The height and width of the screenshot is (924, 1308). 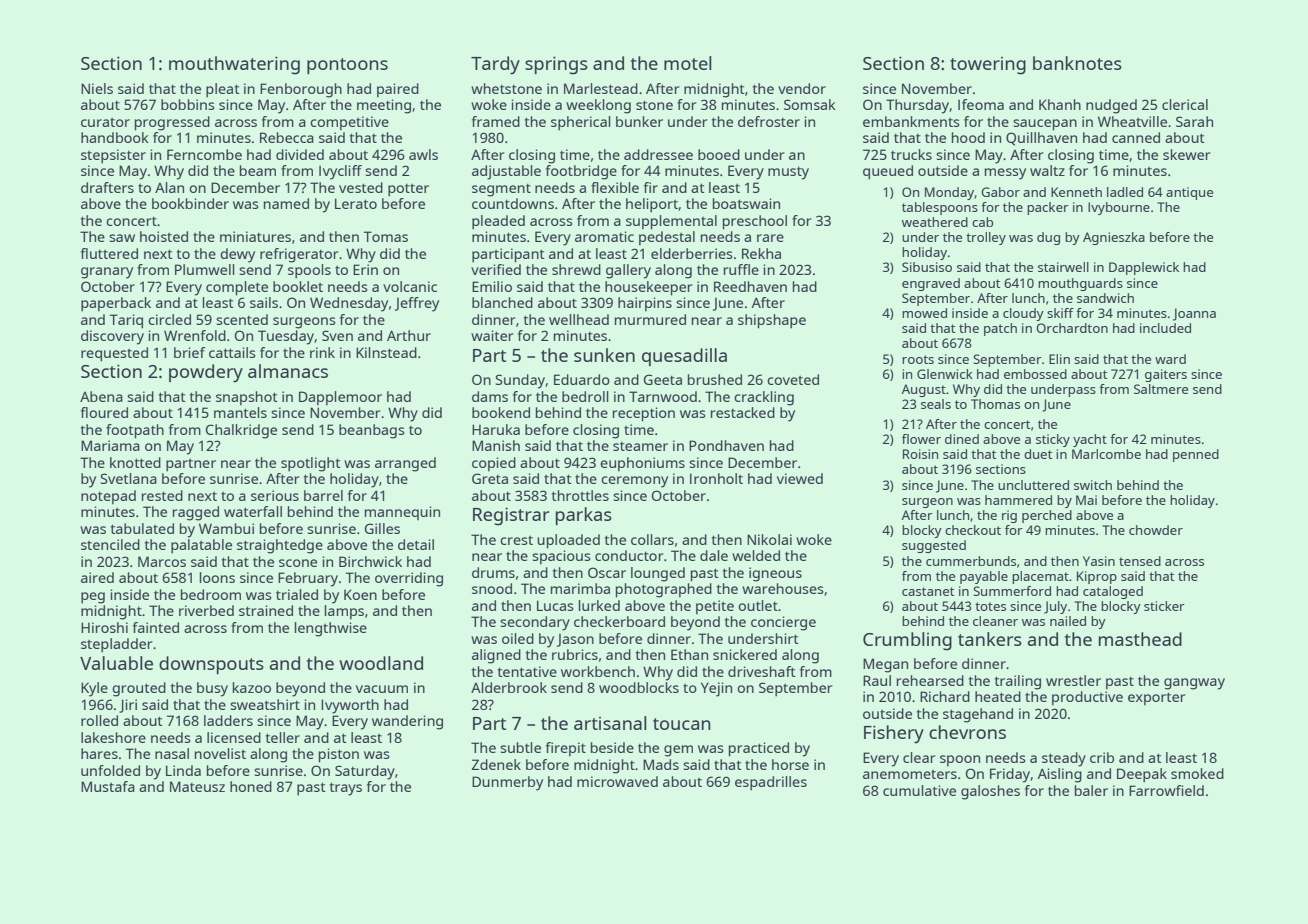 I want to click on Niels, so click(x=97, y=88).
